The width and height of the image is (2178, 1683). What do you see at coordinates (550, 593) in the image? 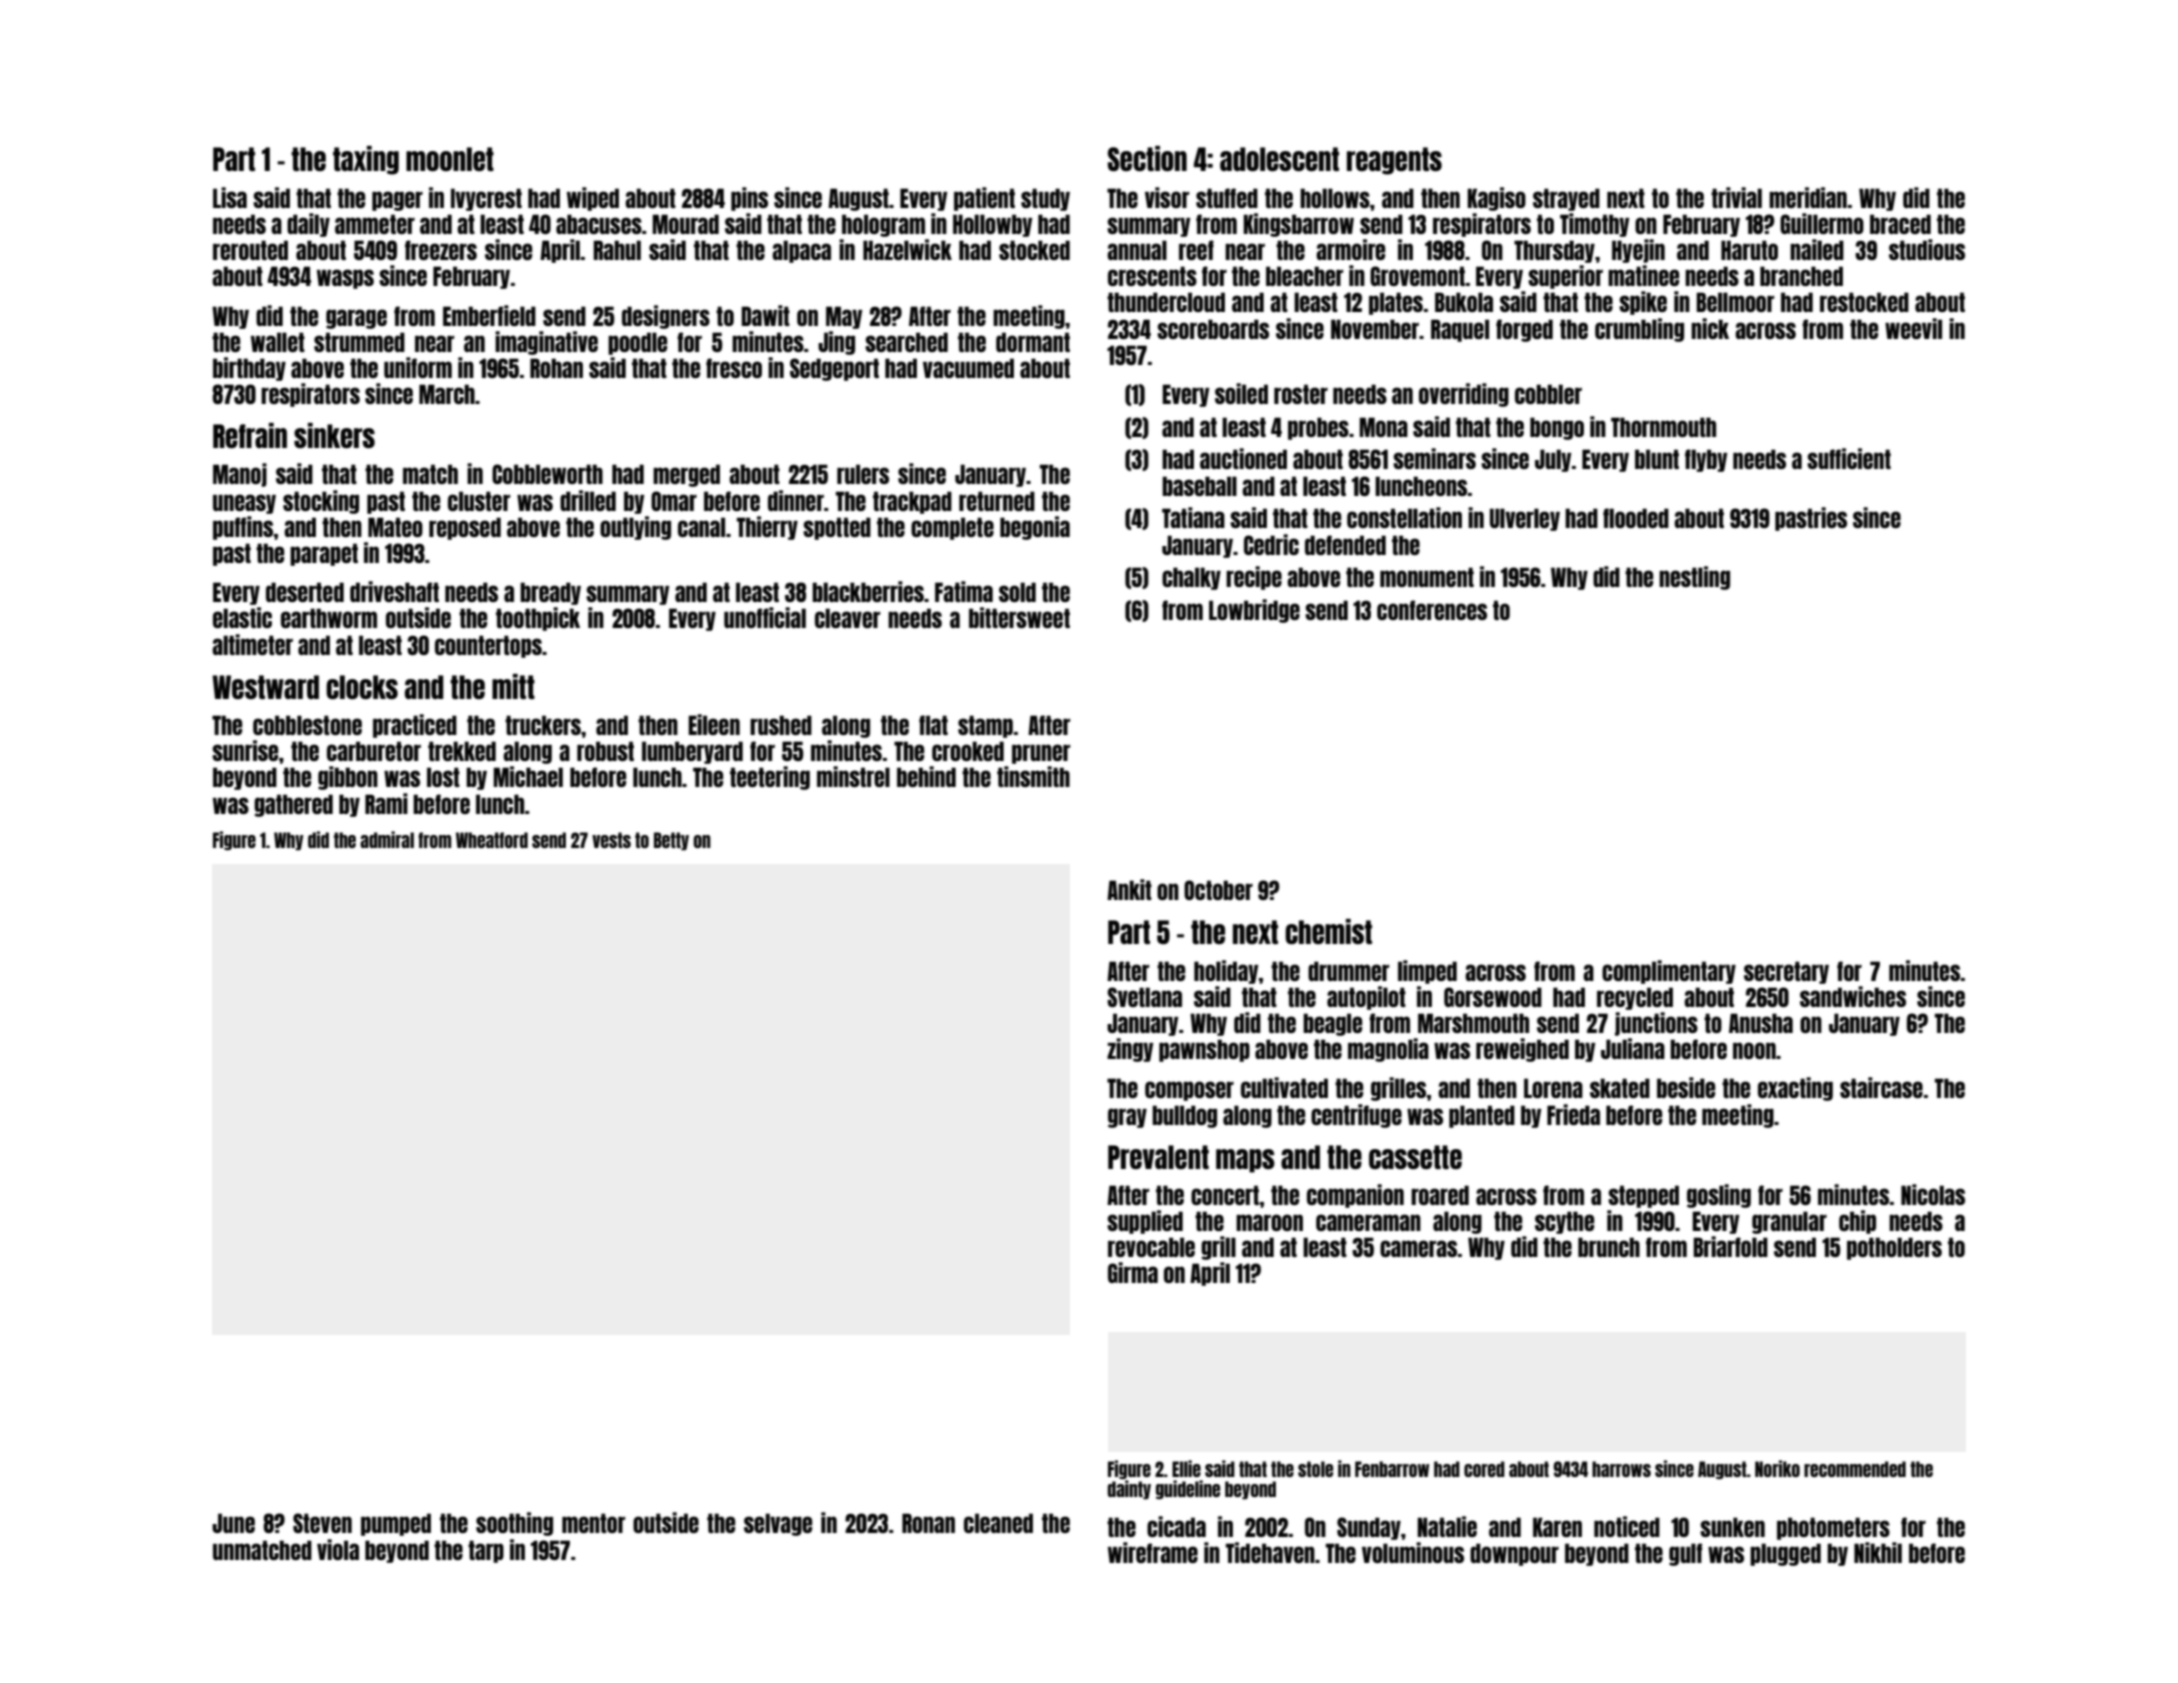
I see `bready` at bounding box center [550, 593].
